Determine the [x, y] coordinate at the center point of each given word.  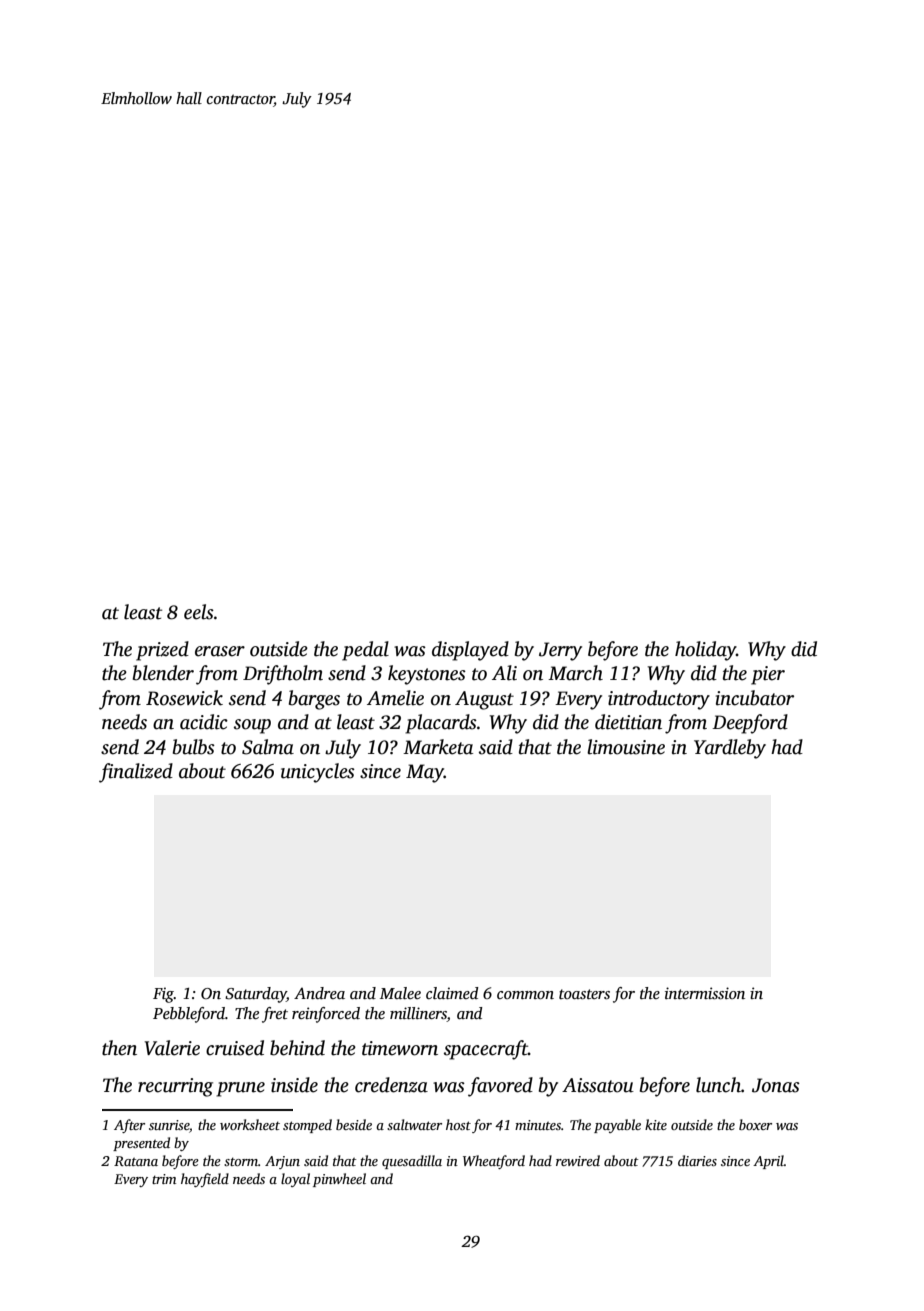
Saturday [256, 995]
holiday [705, 651]
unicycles [318, 773]
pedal [365, 651]
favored [500, 1087]
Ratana [136, 1161]
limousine [626, 747]
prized [162, 651]
